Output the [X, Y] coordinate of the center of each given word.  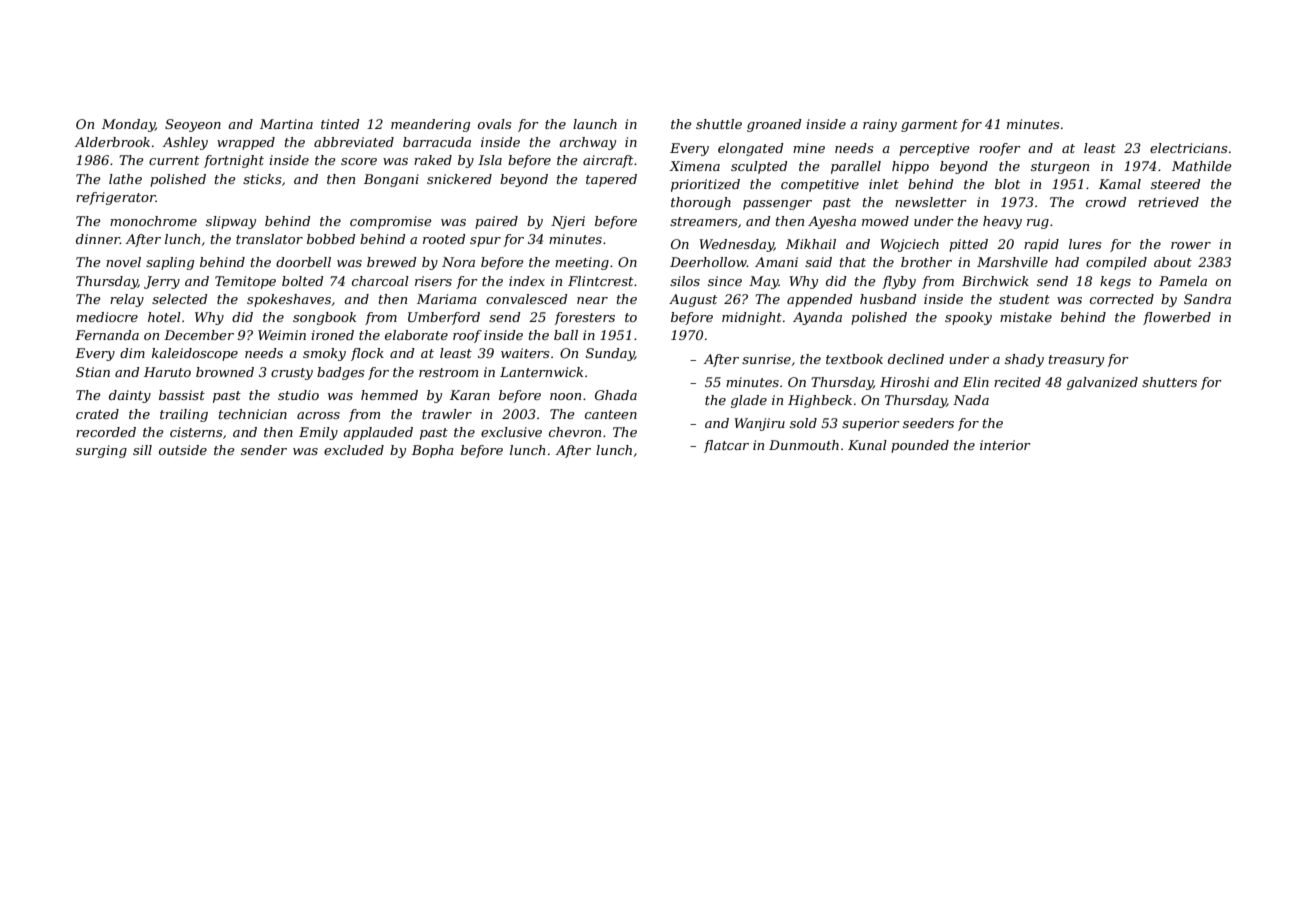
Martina [286, 124]
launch [595, 124]
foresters [584, 318]
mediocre [107, 317]
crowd [1106, 202]
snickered [459, 179]
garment [929, 126]
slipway [231, 222]
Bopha [433, 451]
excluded [354, 450]
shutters [1169, 382]
